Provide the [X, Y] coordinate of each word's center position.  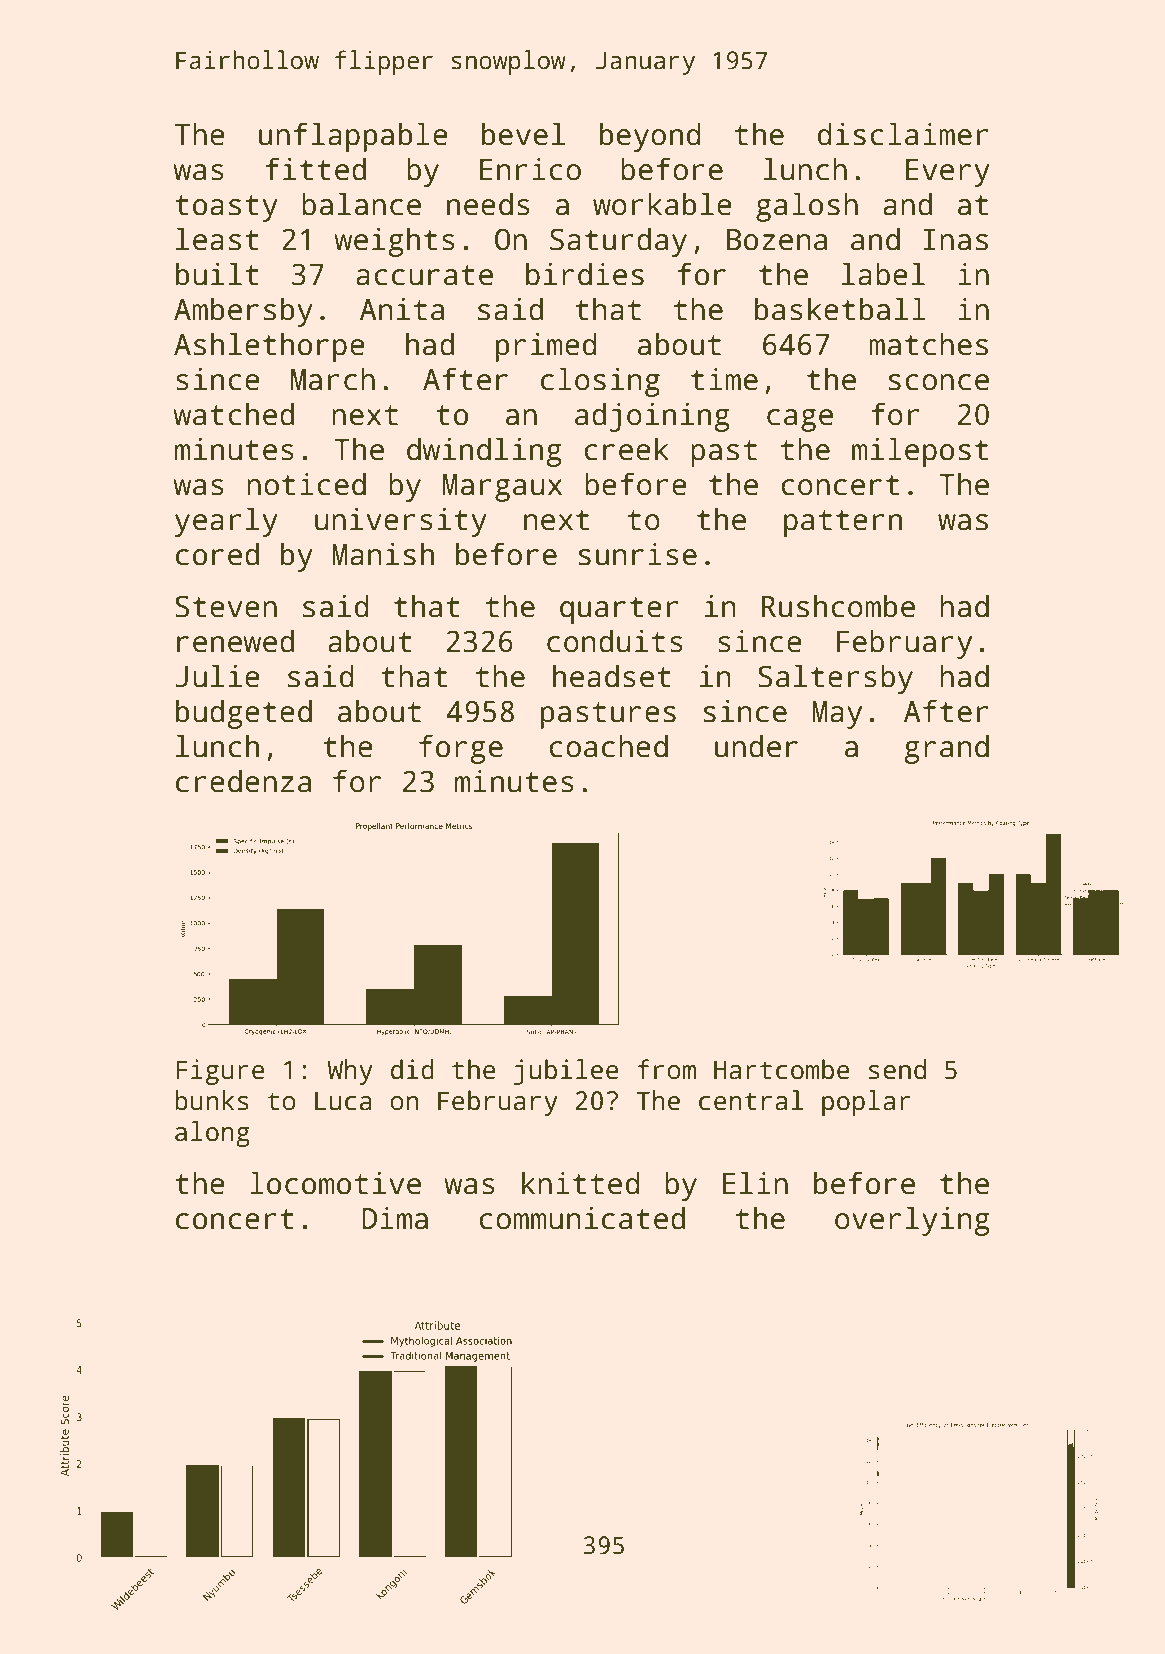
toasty [226, 208]
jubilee [566, 1072]
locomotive [335, 1183]
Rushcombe [838, 606]
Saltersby [835, 679]
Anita [402, 309]
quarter [619, 610]
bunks [212, 1100]
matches [928, 344]
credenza [243, 781]
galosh [807, 207]
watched [233, 414]
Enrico [530, 169]
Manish [383, 554]
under [756, 746]
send [897, 1069]
